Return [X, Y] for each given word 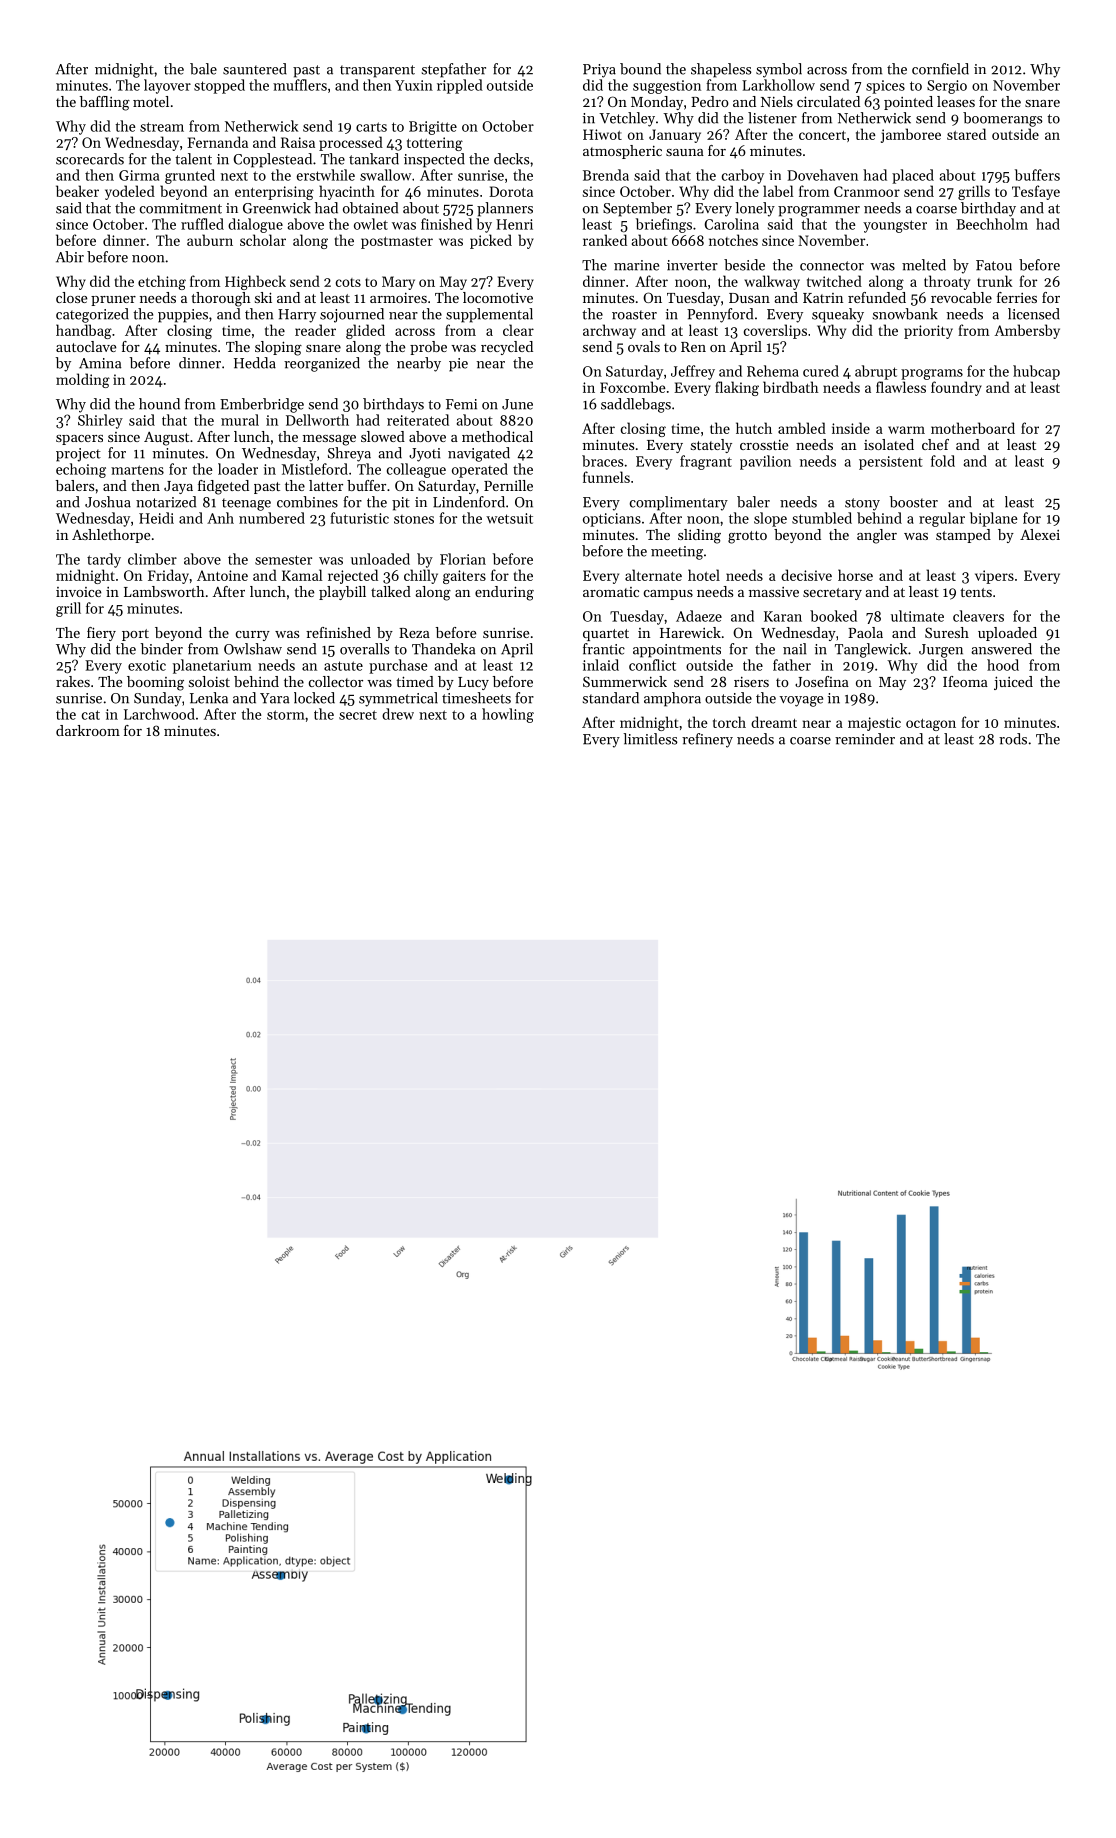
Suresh [947, 632]
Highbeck [255, 282]
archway [609, 331]
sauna [685, 152]
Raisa [298, 142]
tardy [104, 560]
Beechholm [992, 224]
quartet [606, 635]
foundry [956, 388]
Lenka [209, 698]
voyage [801, 701]
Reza [414, 633]
